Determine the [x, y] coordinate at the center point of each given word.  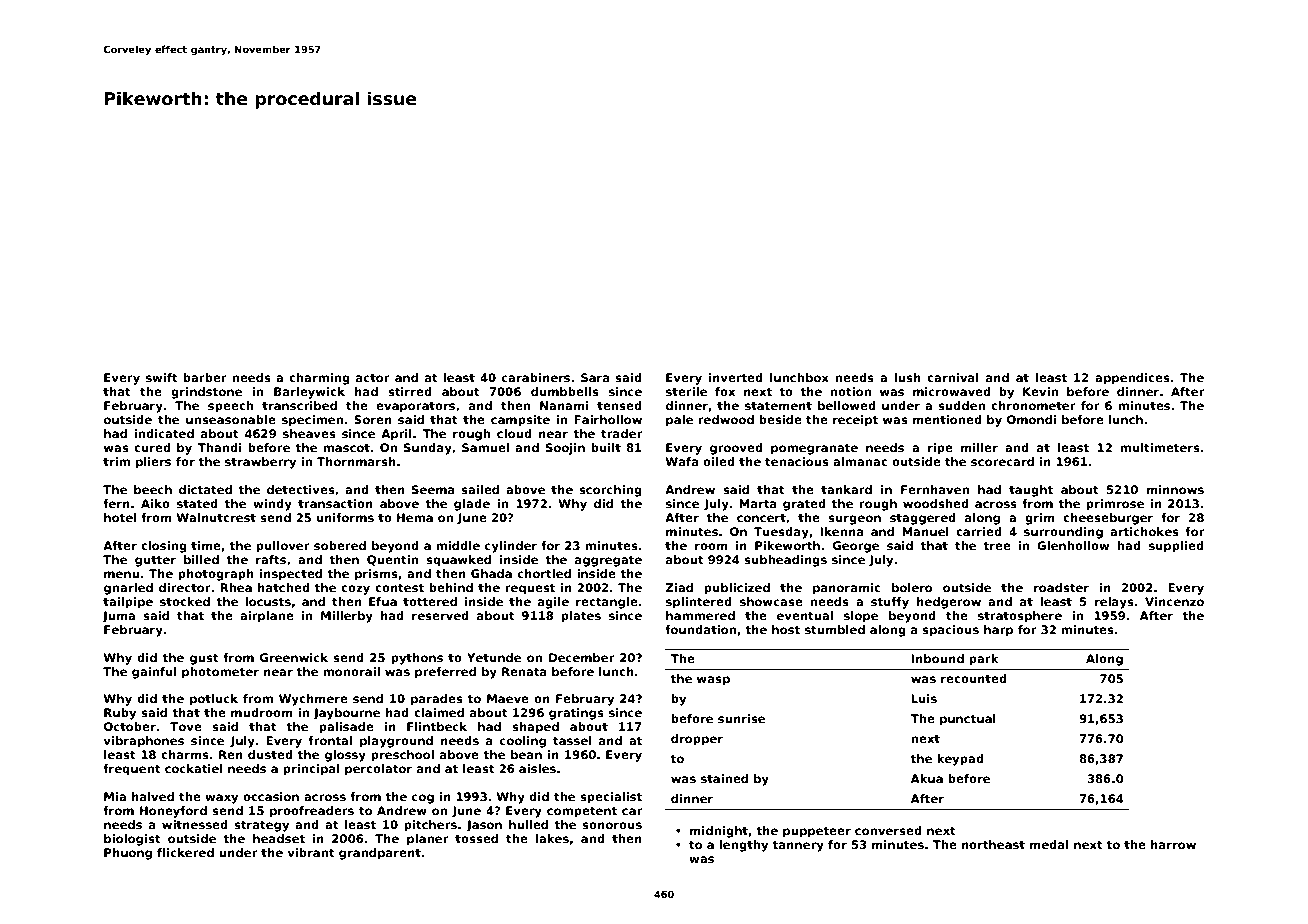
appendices [1132, 379]
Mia [115, 796]
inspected [291, 575]
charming [319, 379]
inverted [736, 377]
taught [1031, 491]
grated [804, 505]
